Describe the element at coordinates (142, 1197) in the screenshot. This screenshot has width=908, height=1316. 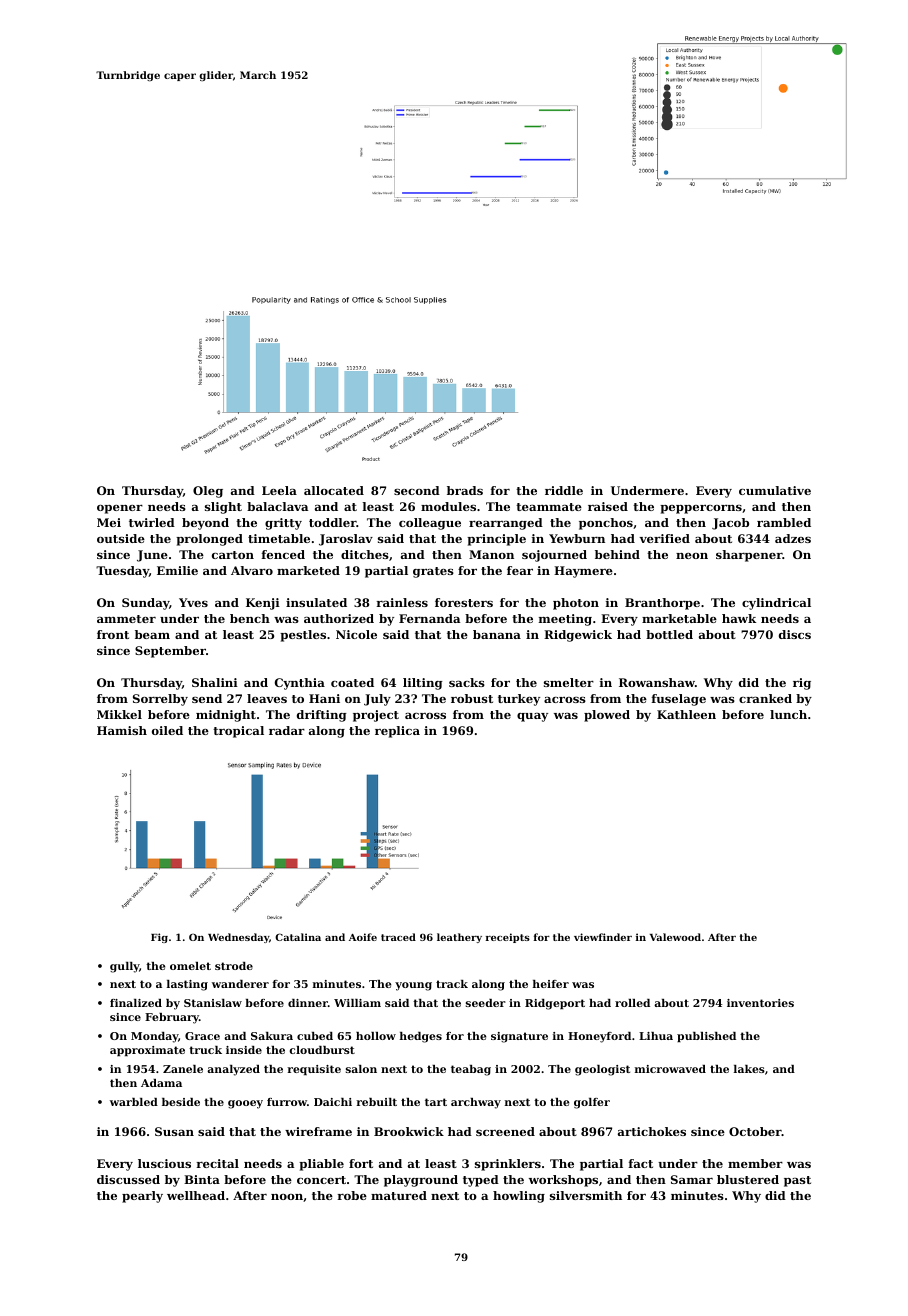
I see `pearly` at that location.
